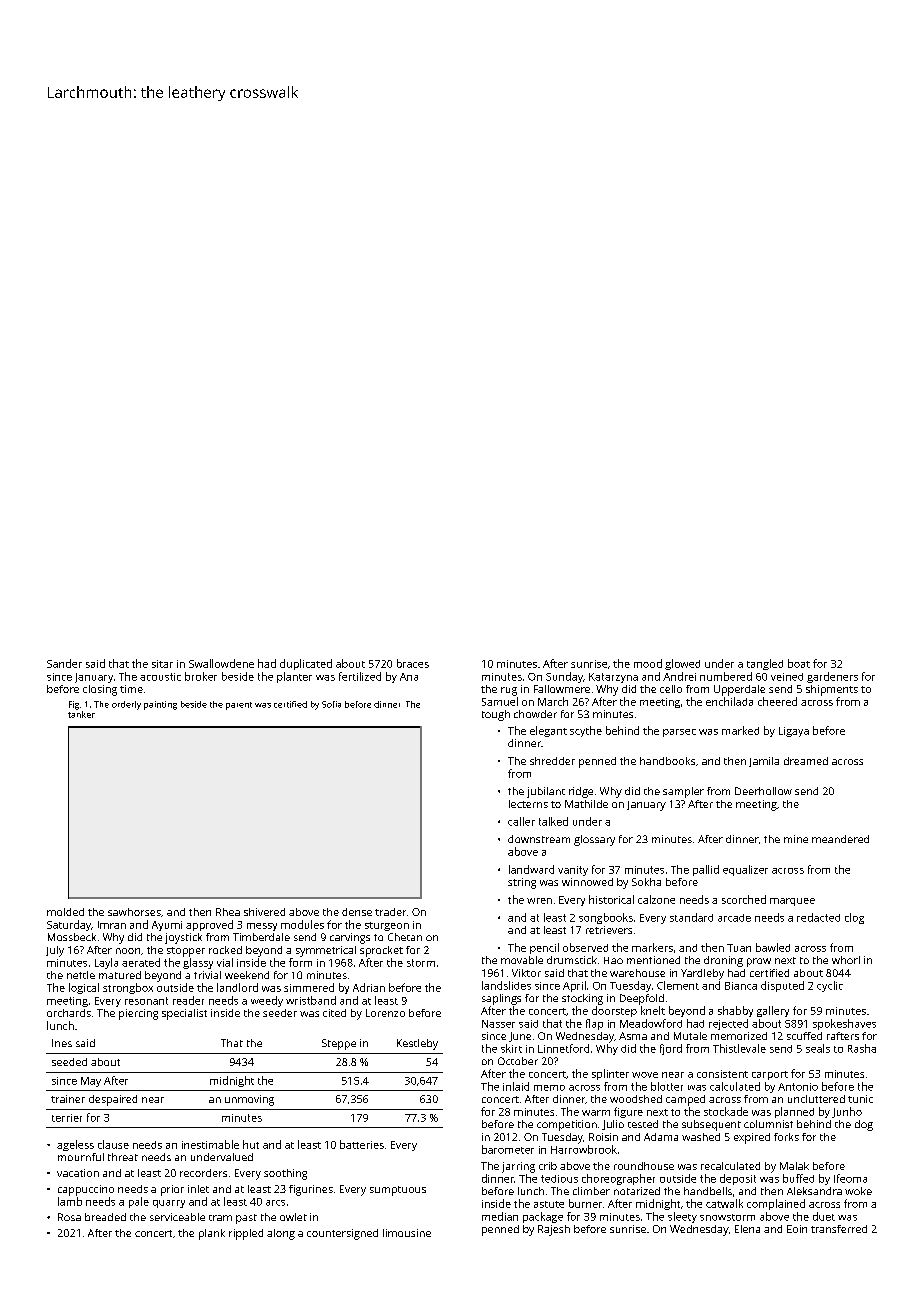 The width and height of the screenshot is (924, 1308). What do you see at coordinates (794, 732) in the screenshot?
I see `Ligaya` at bounding box center [794, 732].
